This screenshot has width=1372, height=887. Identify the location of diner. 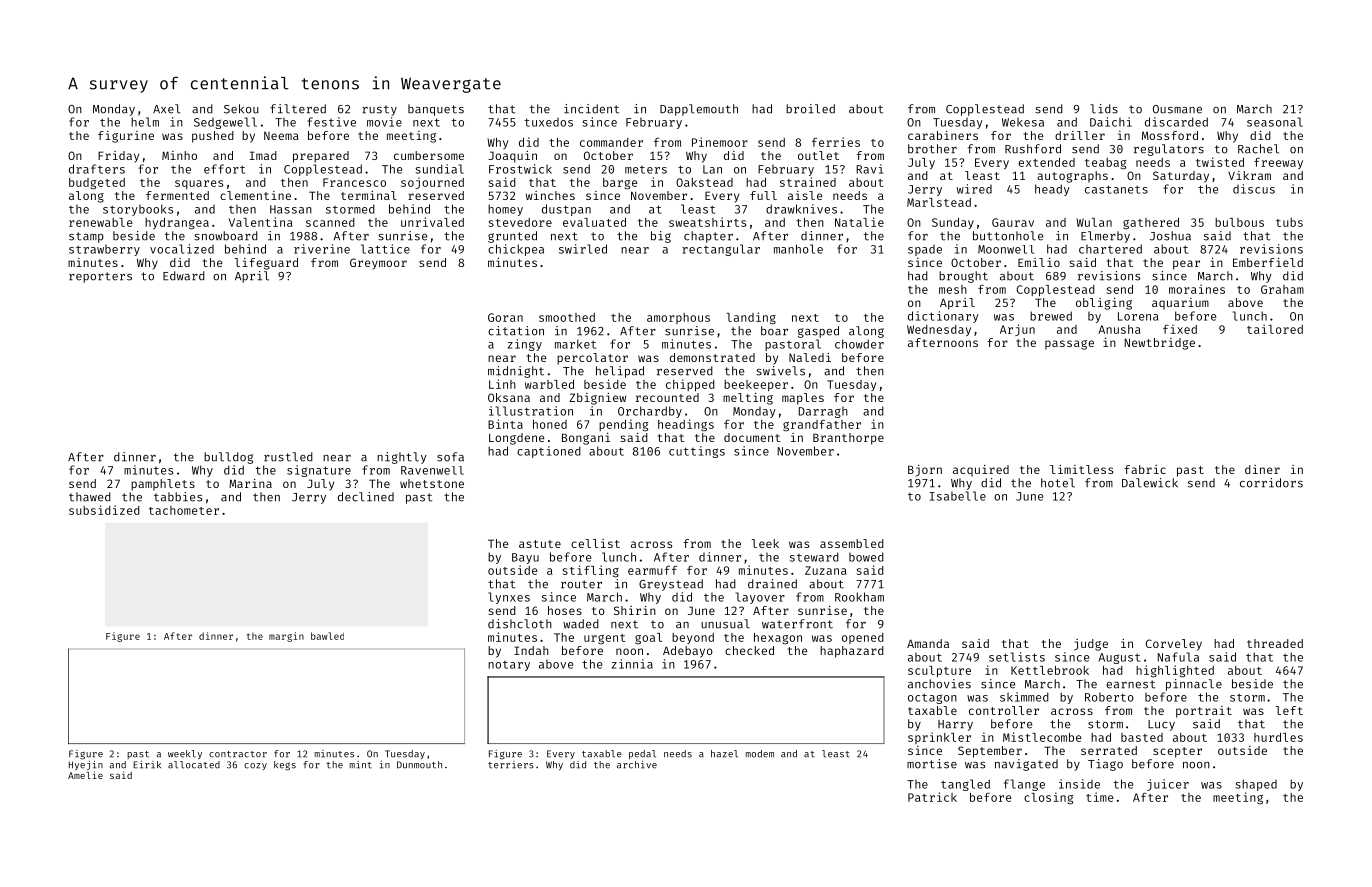
(1262, 469).
